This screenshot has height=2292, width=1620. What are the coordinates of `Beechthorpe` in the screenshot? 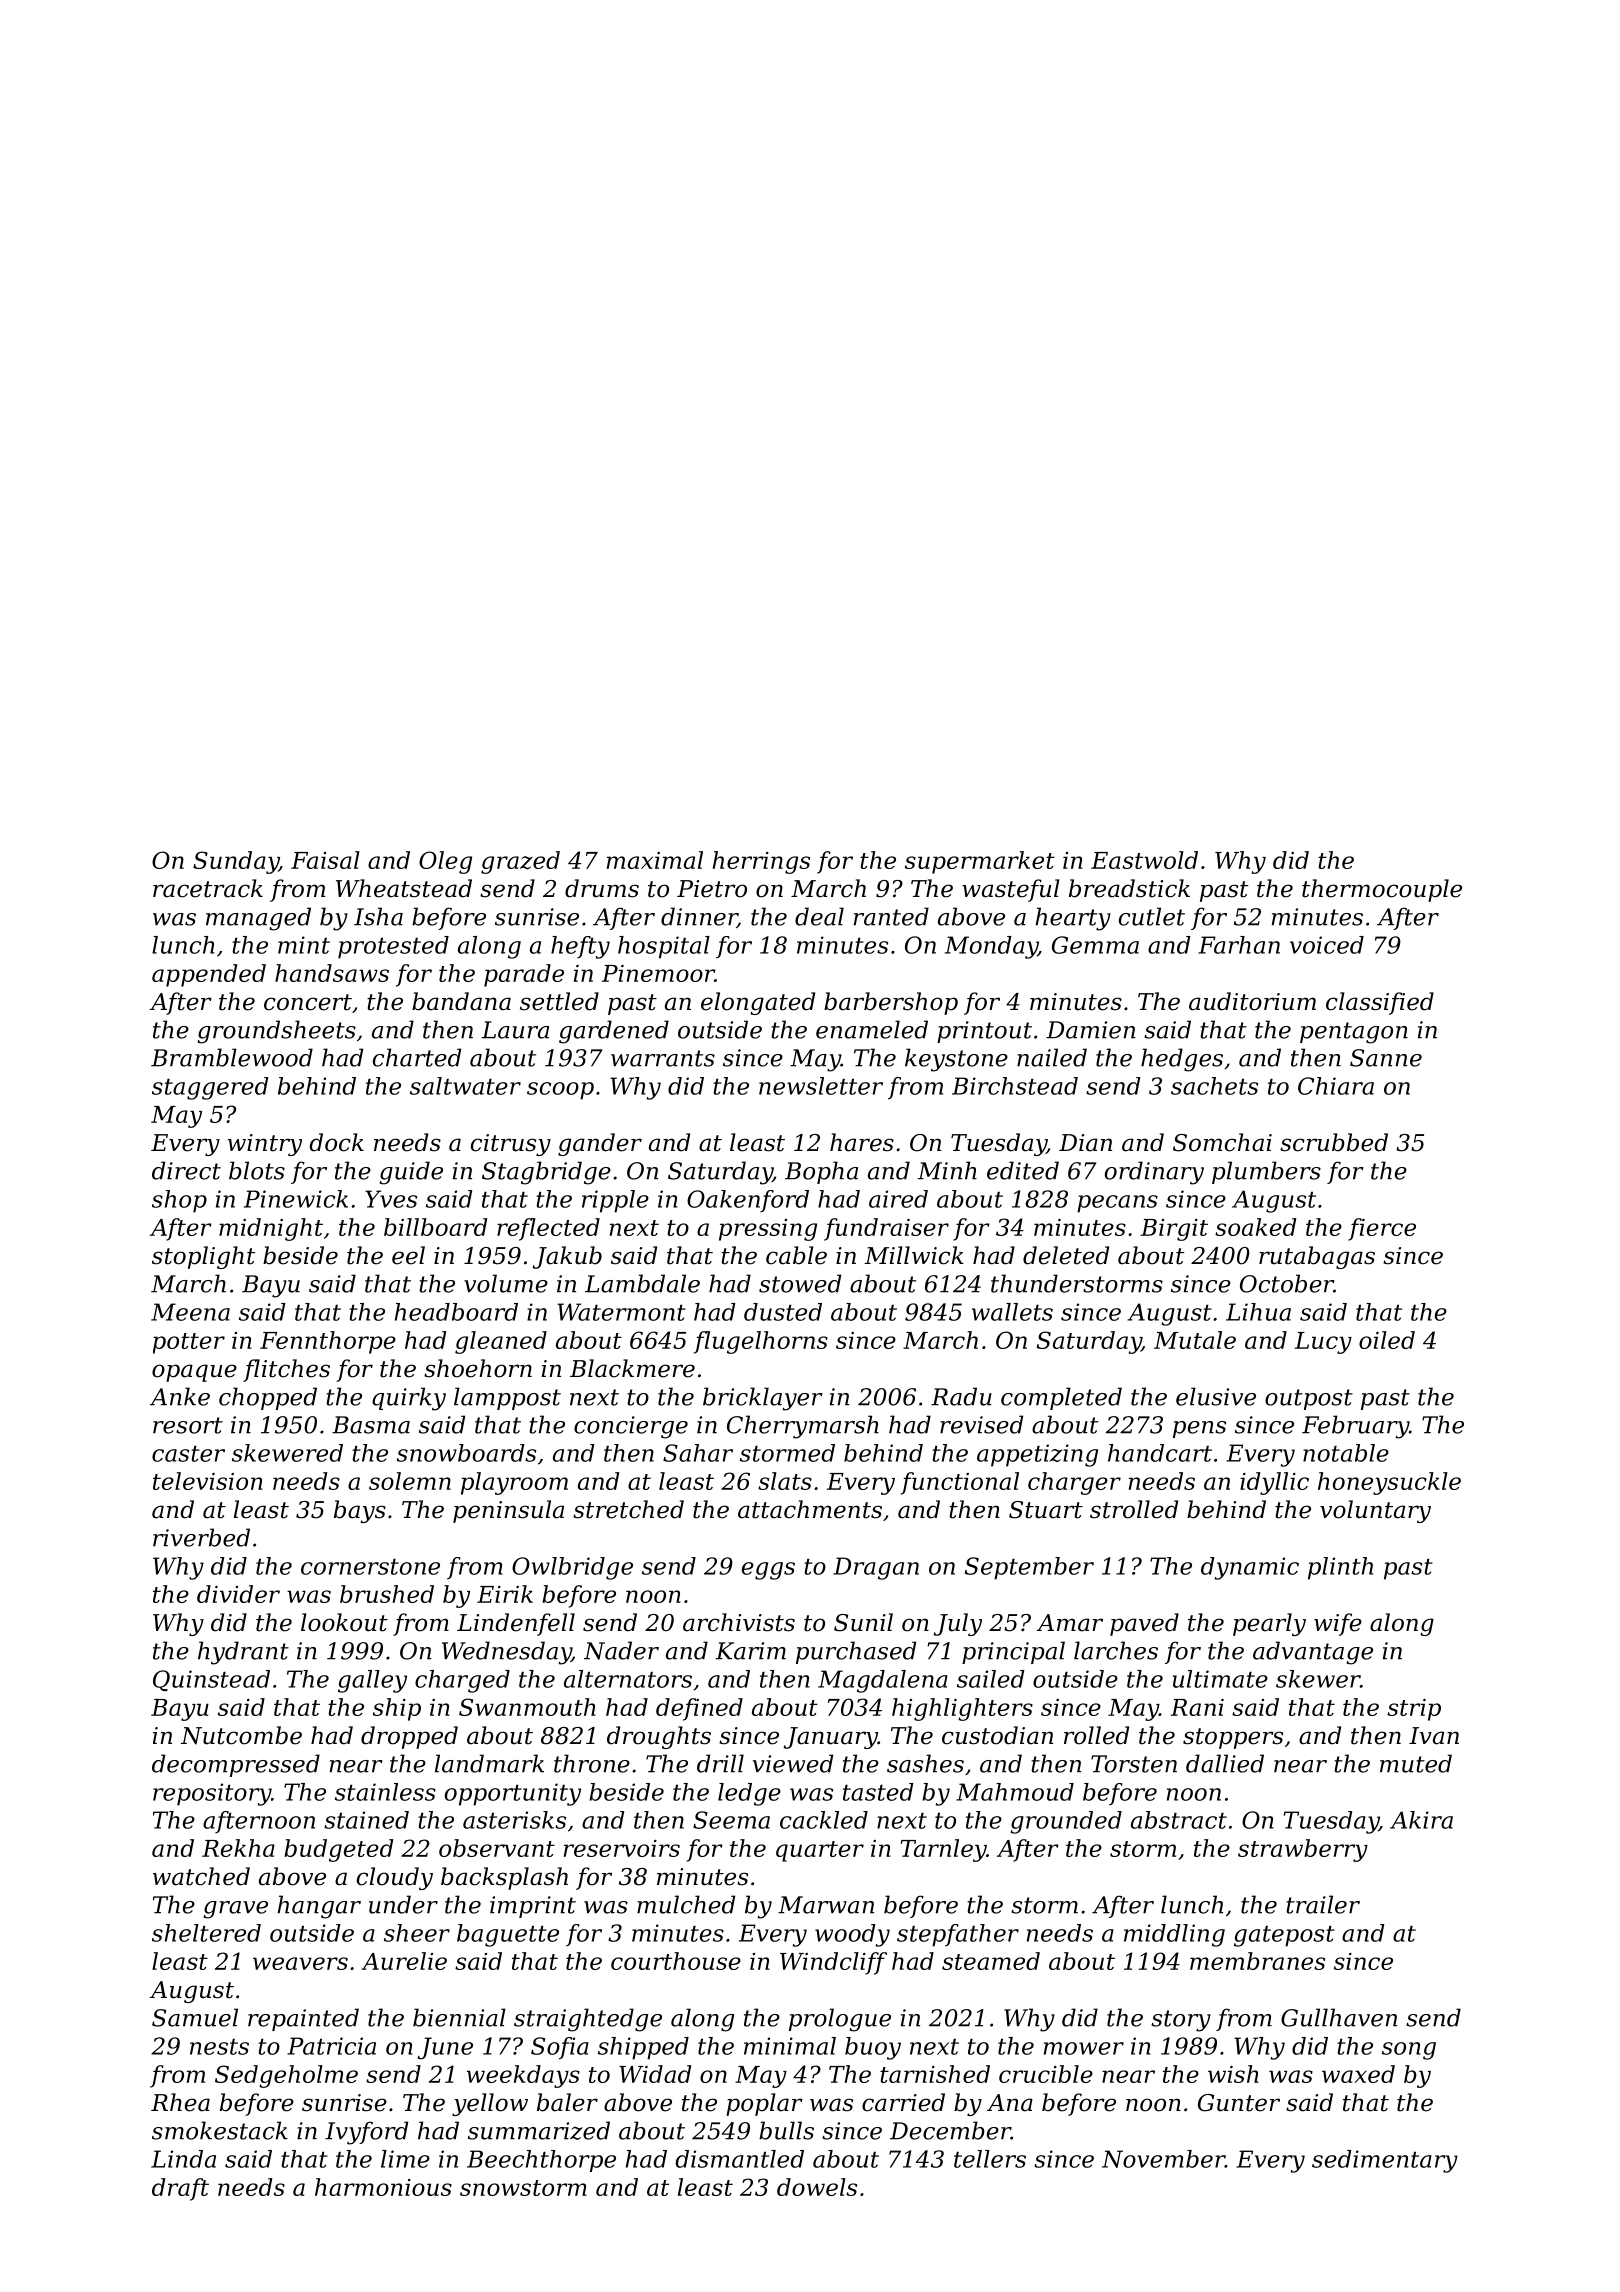 It's located at (541, 2161).
